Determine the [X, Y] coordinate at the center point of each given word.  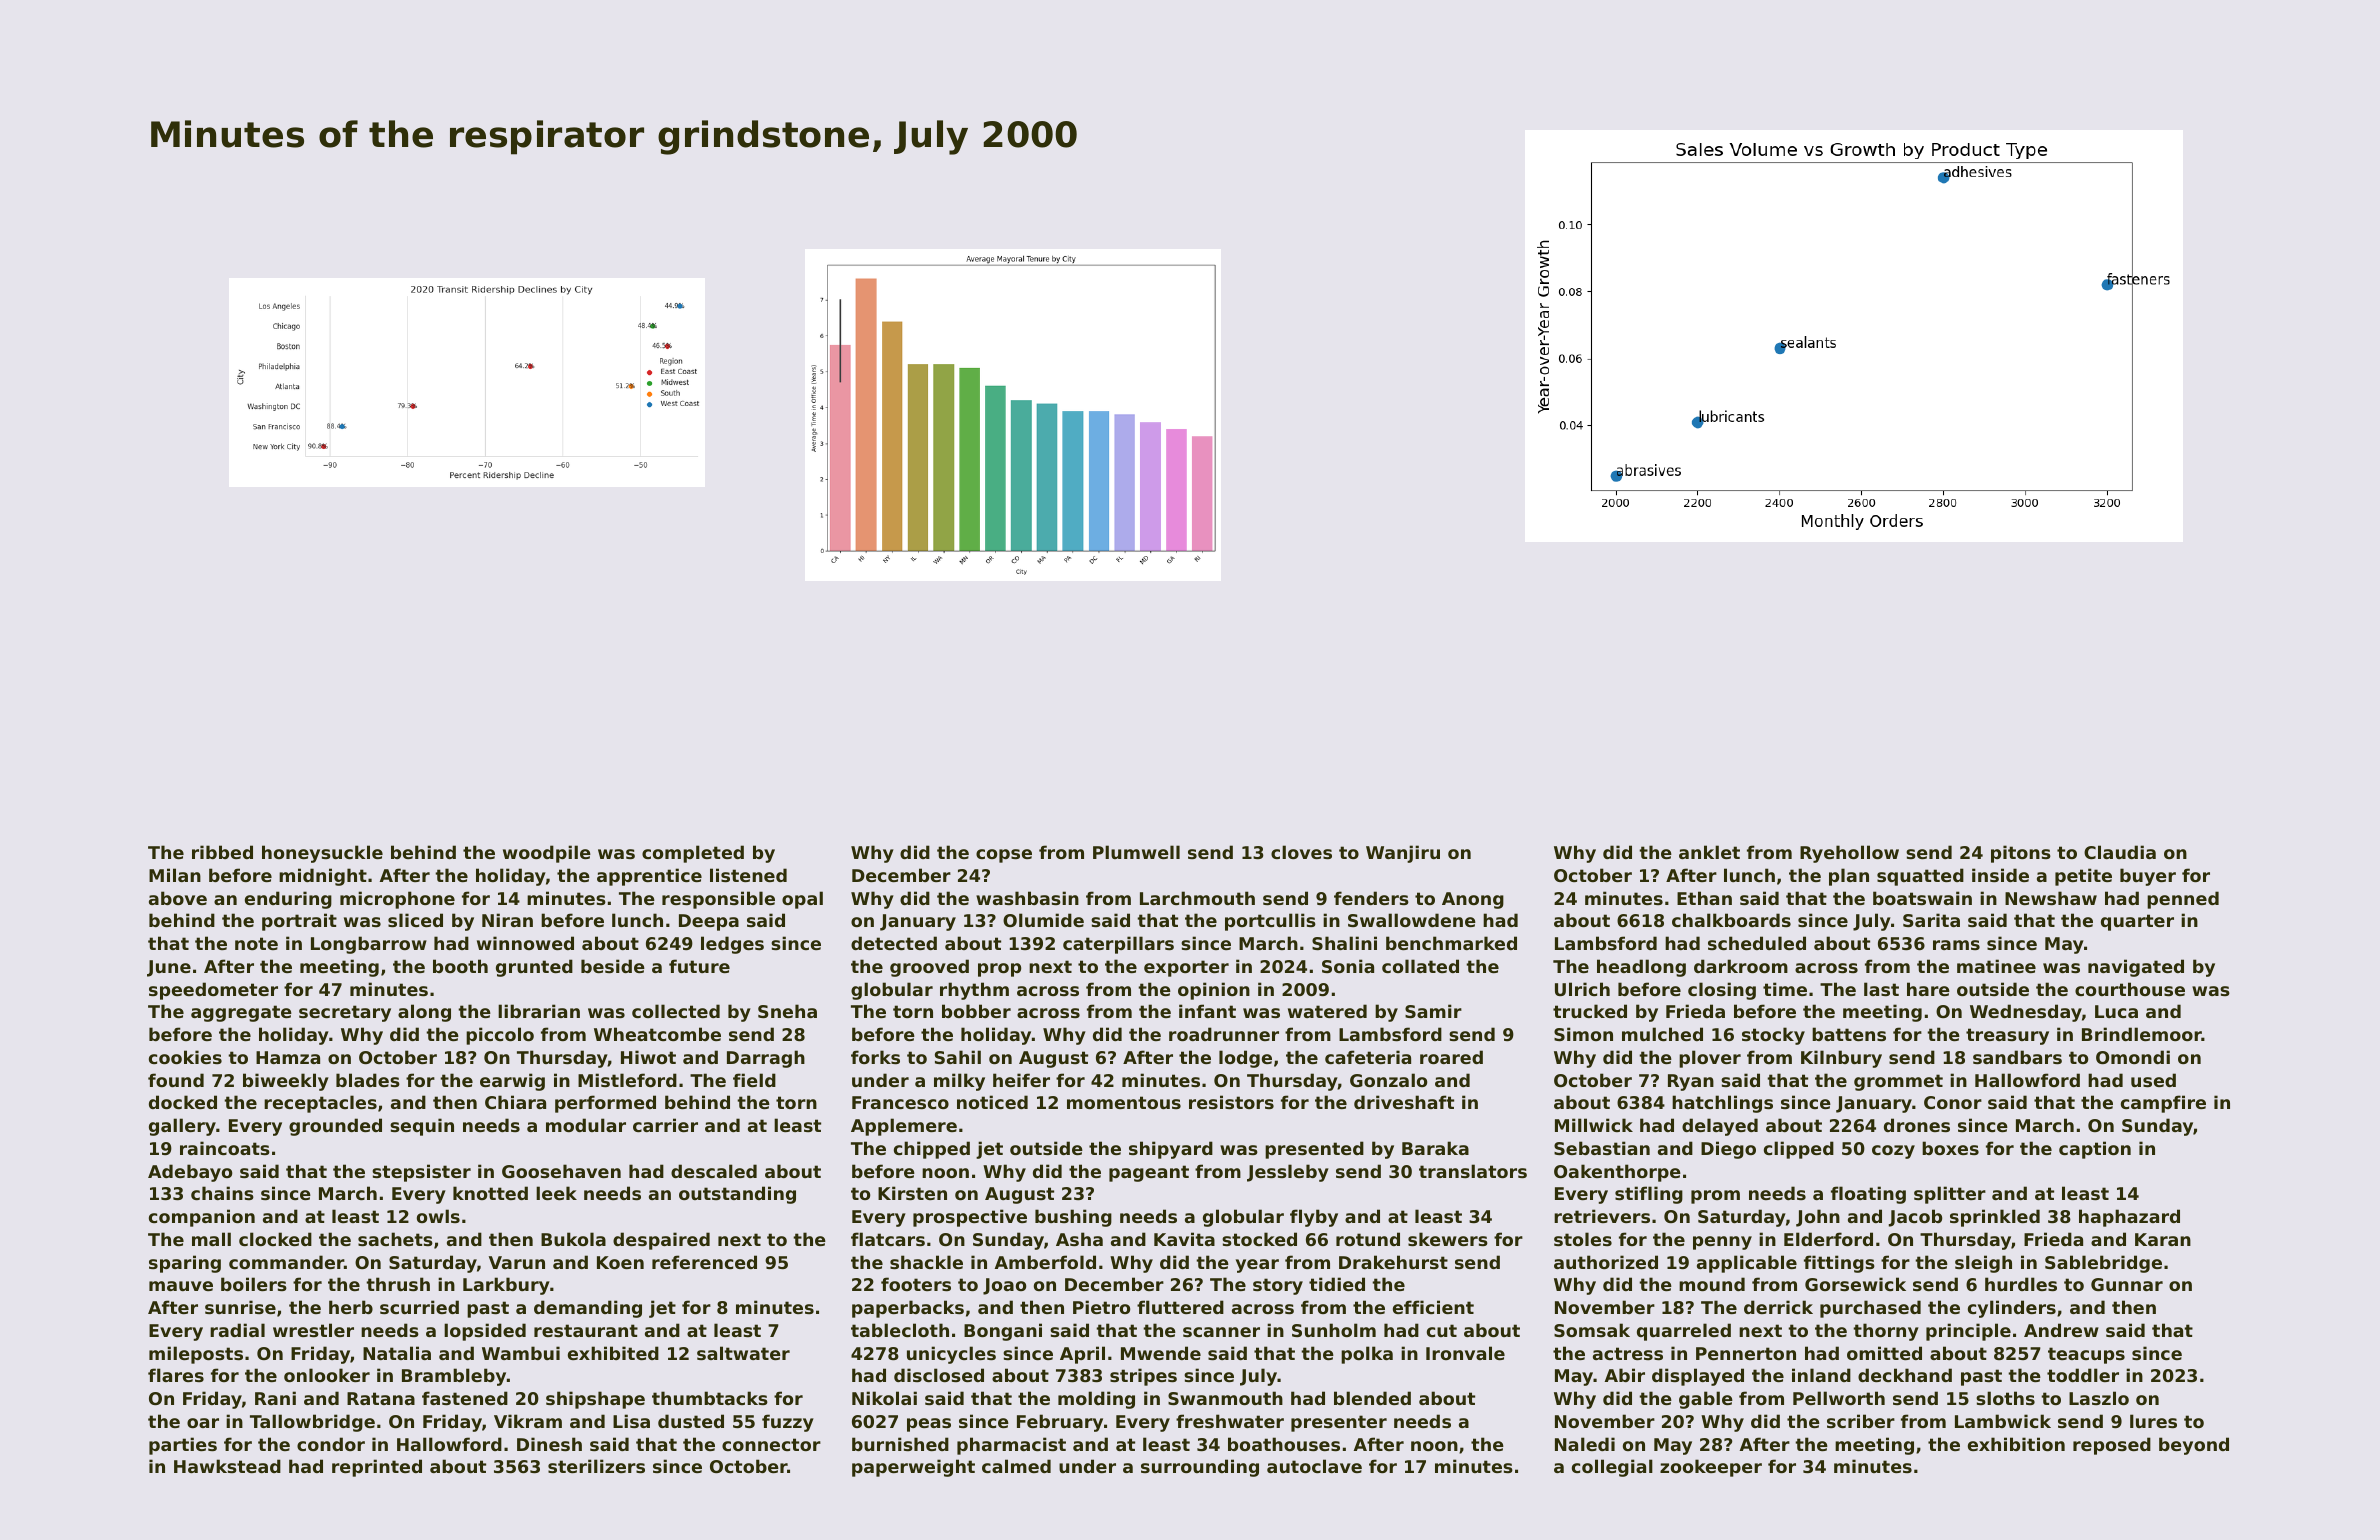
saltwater [743, 1353]
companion [202, 1218]
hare [1928, 989]
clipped [1799, 1150]
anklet [1709, 852]
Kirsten [912, 1193]
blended [1372, 1398]
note [256, 943]
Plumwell [1136, 852]
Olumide [1043, 920]
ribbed [222, 852]
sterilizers [596, 1466]
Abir [1625, 1375]
